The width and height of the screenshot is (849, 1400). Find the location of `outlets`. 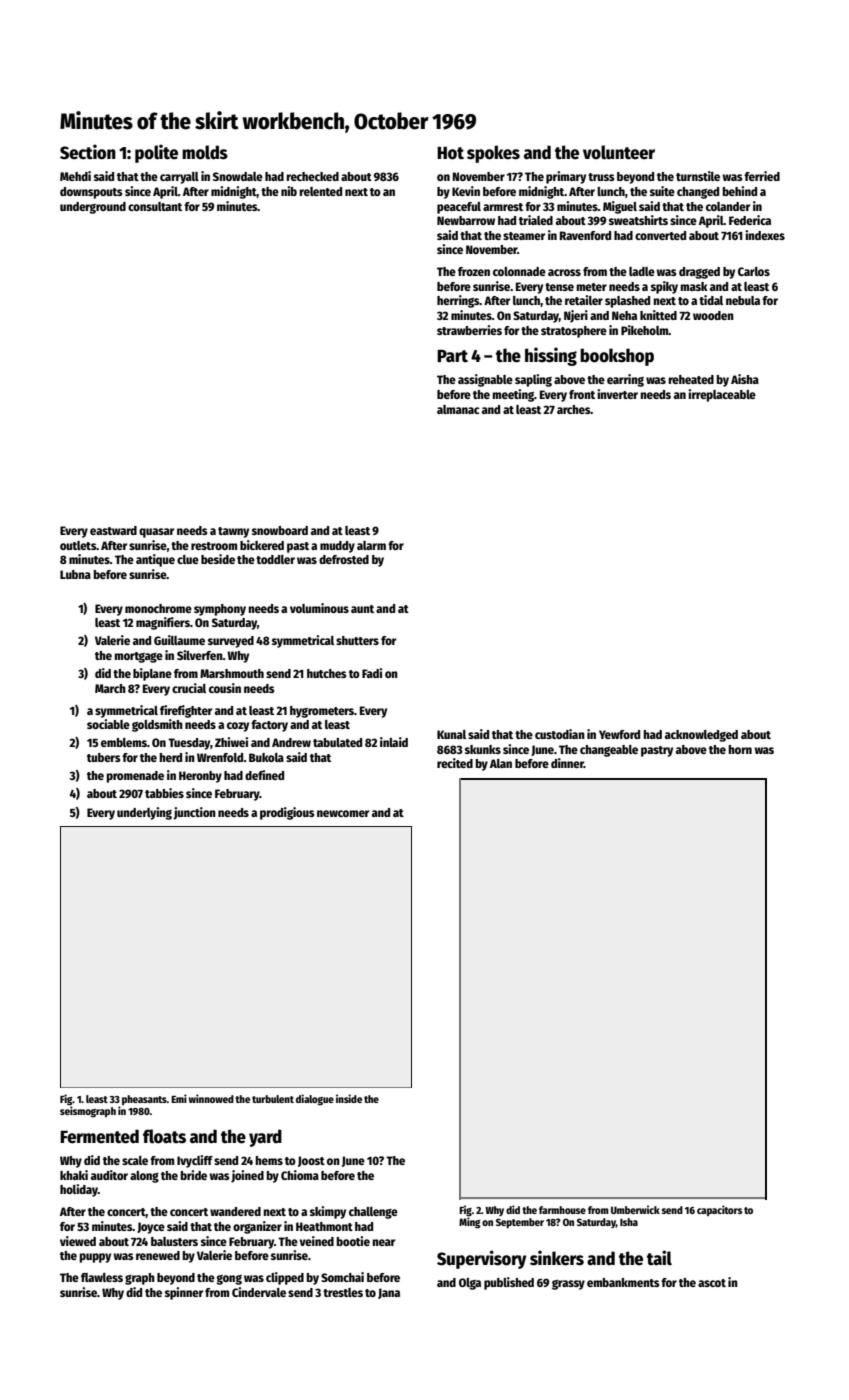

outlets is located at coordinates (78, 545).
